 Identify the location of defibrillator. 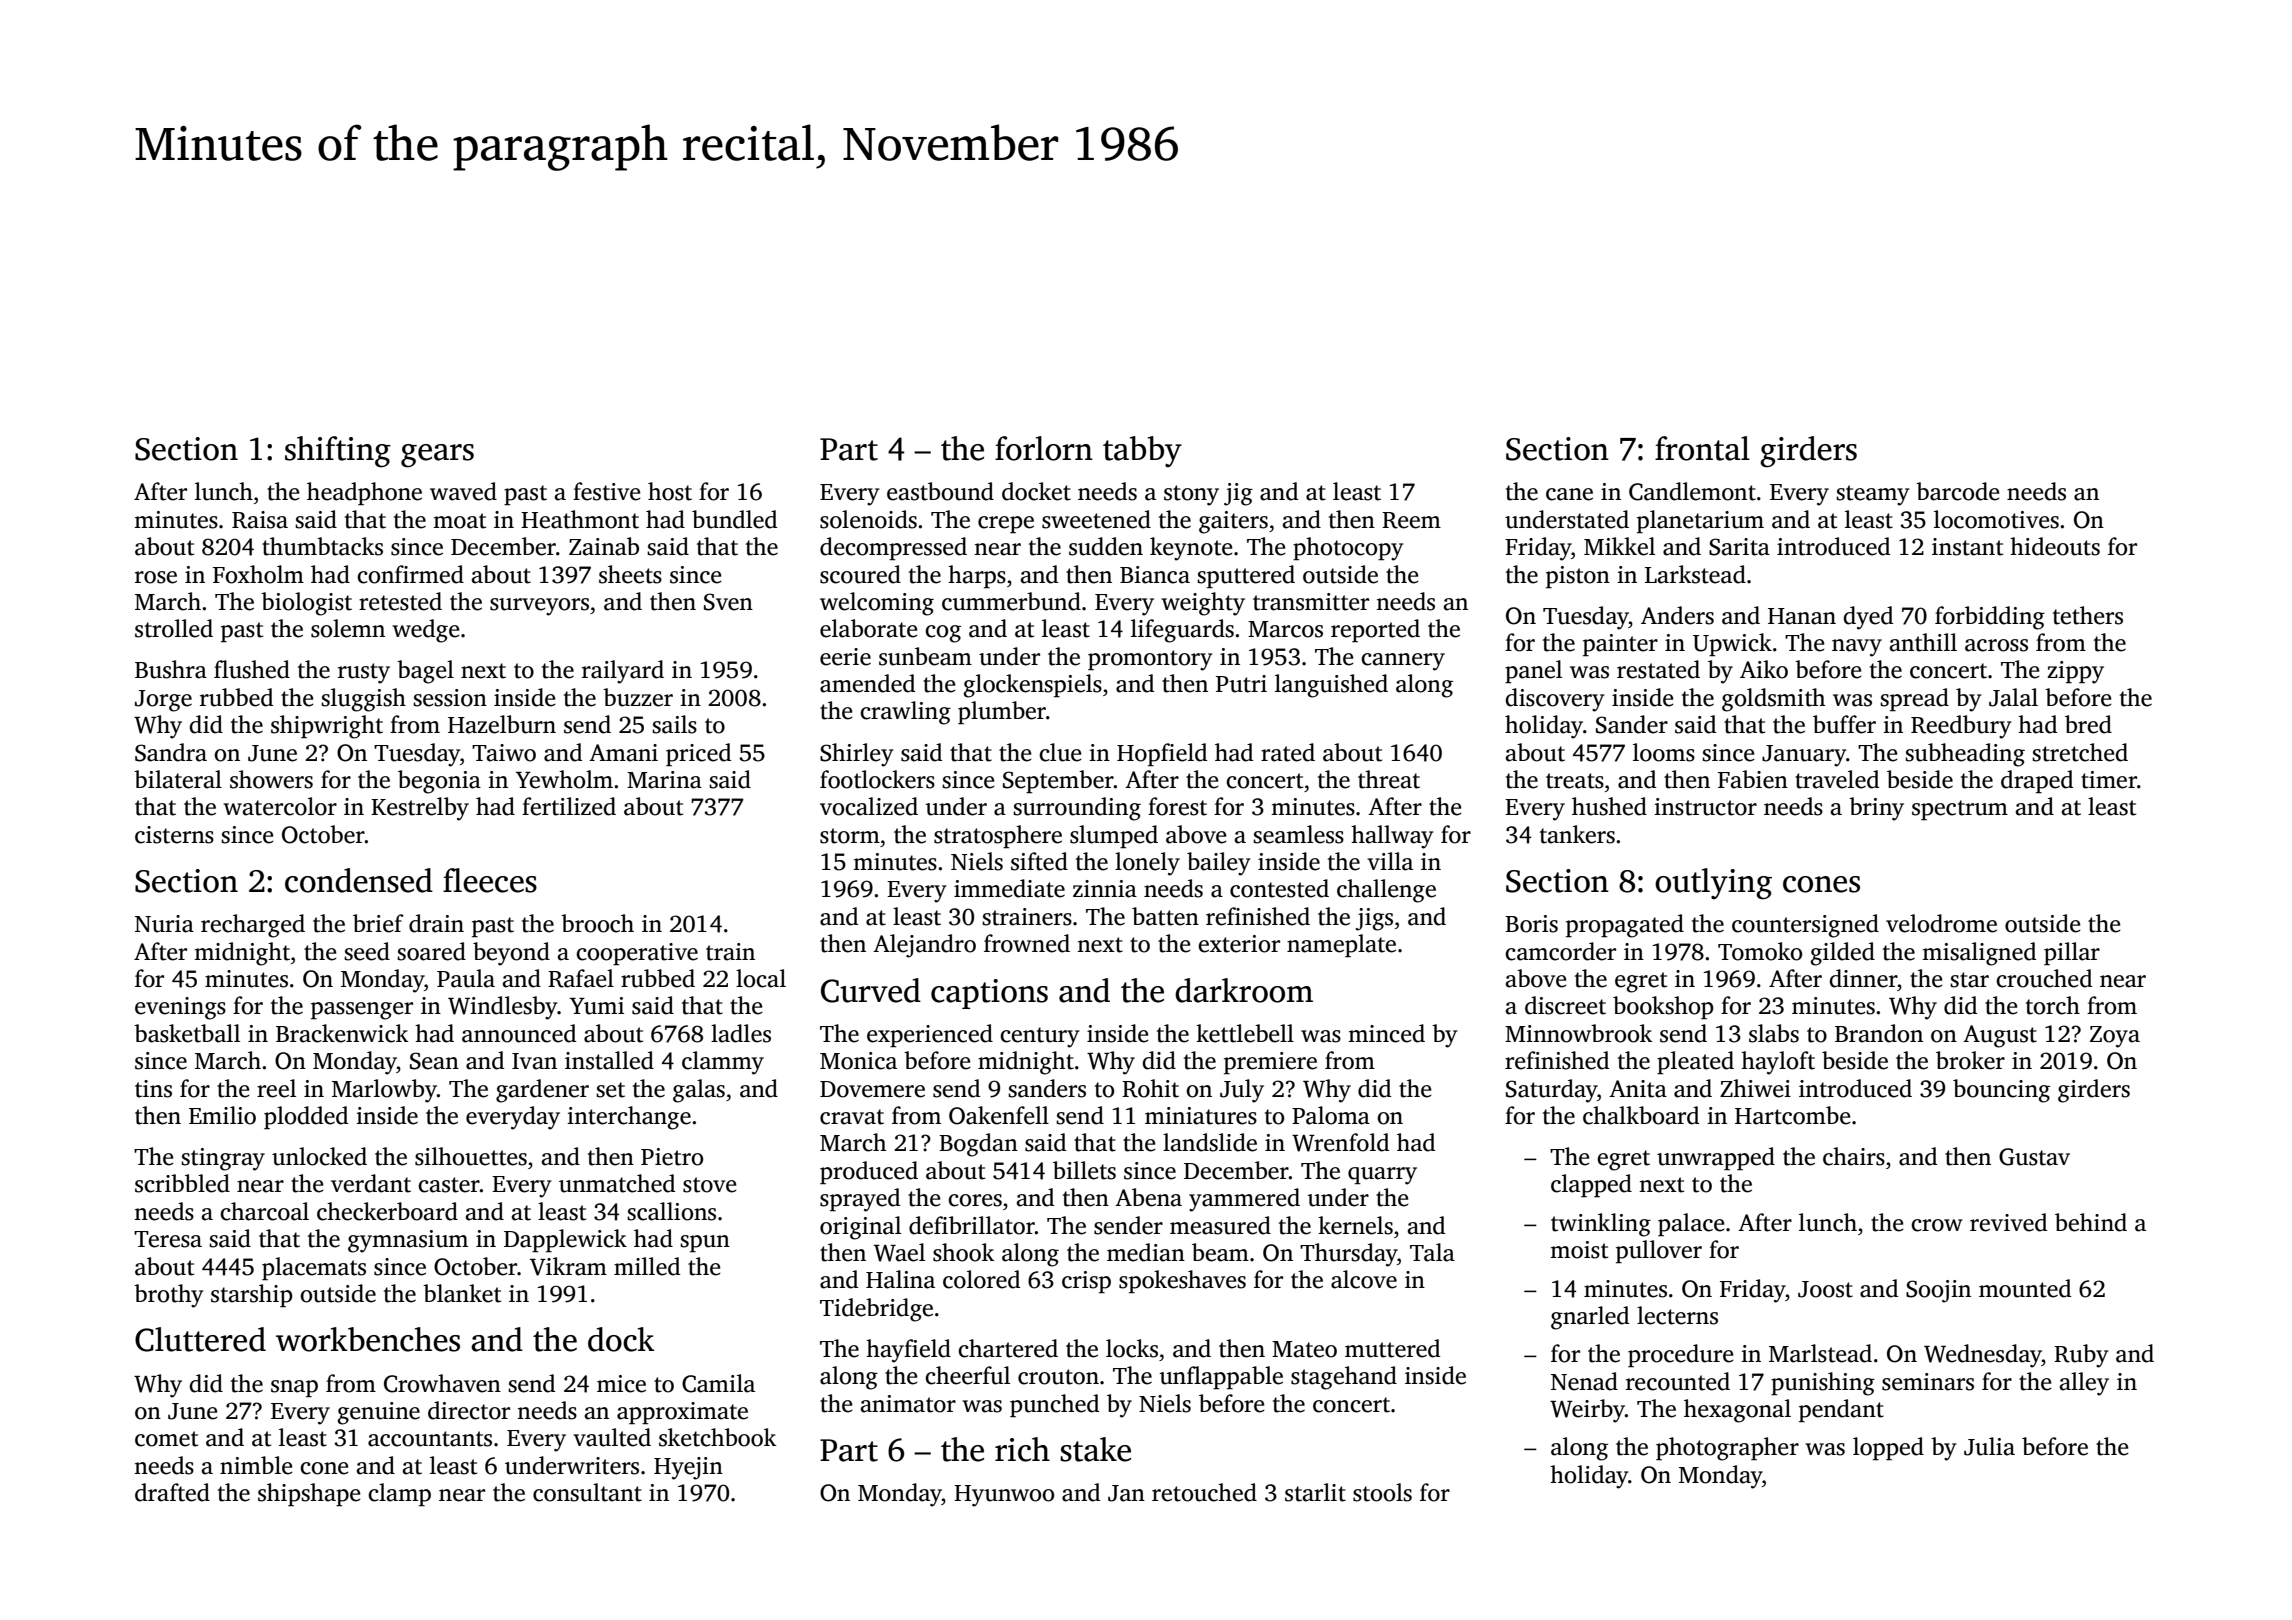
(972, 1225).
